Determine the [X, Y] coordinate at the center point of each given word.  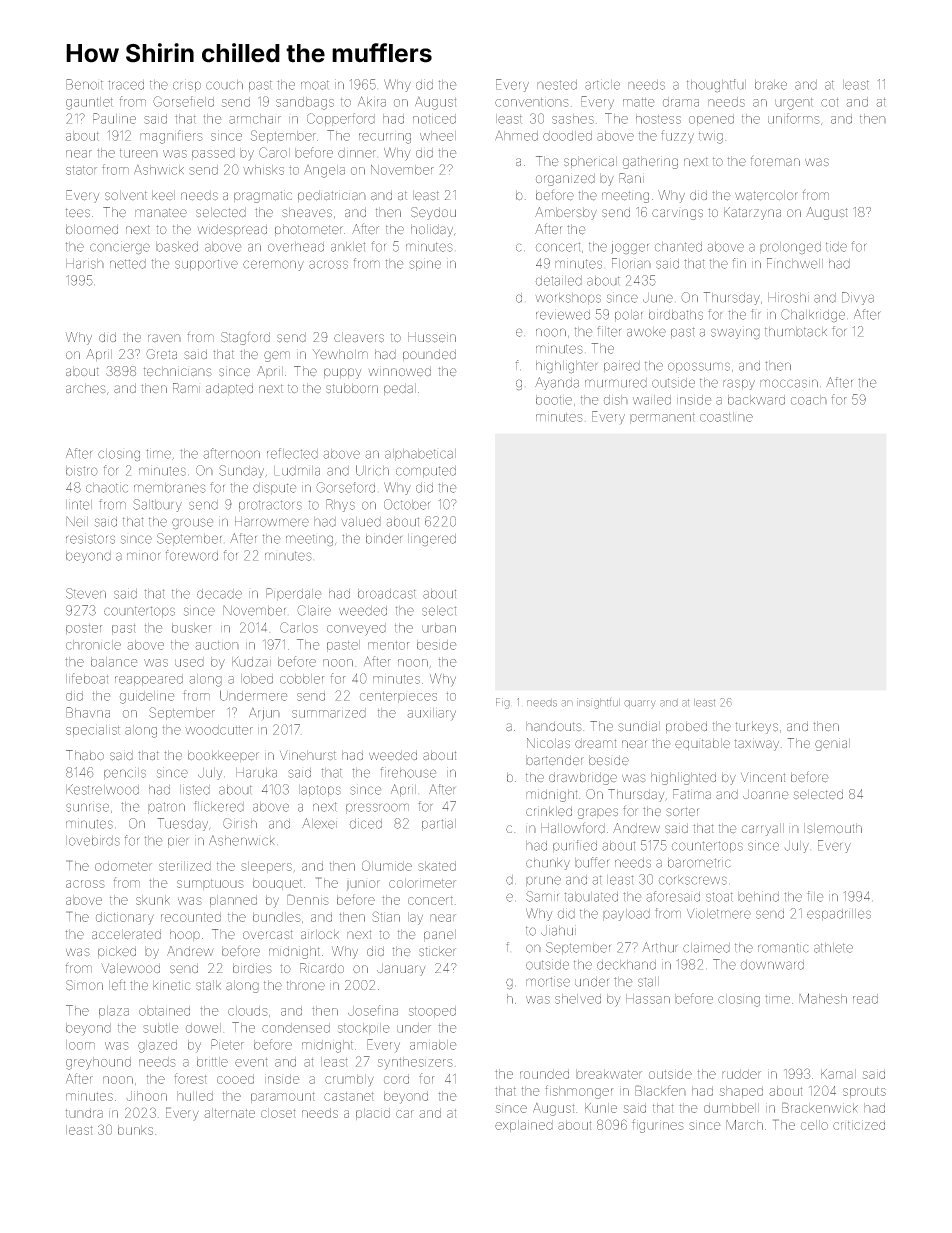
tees [78, 213]
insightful [598, 703]
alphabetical [420, 455]
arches [86, 388]
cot [829, 102]
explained [524, 1126]
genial [832, 744]
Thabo [85, 755]
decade [219, 594]
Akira [372, 101]
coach [809, 400]
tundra [84, 1113]
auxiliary [431, 714]
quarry [639, 704]
